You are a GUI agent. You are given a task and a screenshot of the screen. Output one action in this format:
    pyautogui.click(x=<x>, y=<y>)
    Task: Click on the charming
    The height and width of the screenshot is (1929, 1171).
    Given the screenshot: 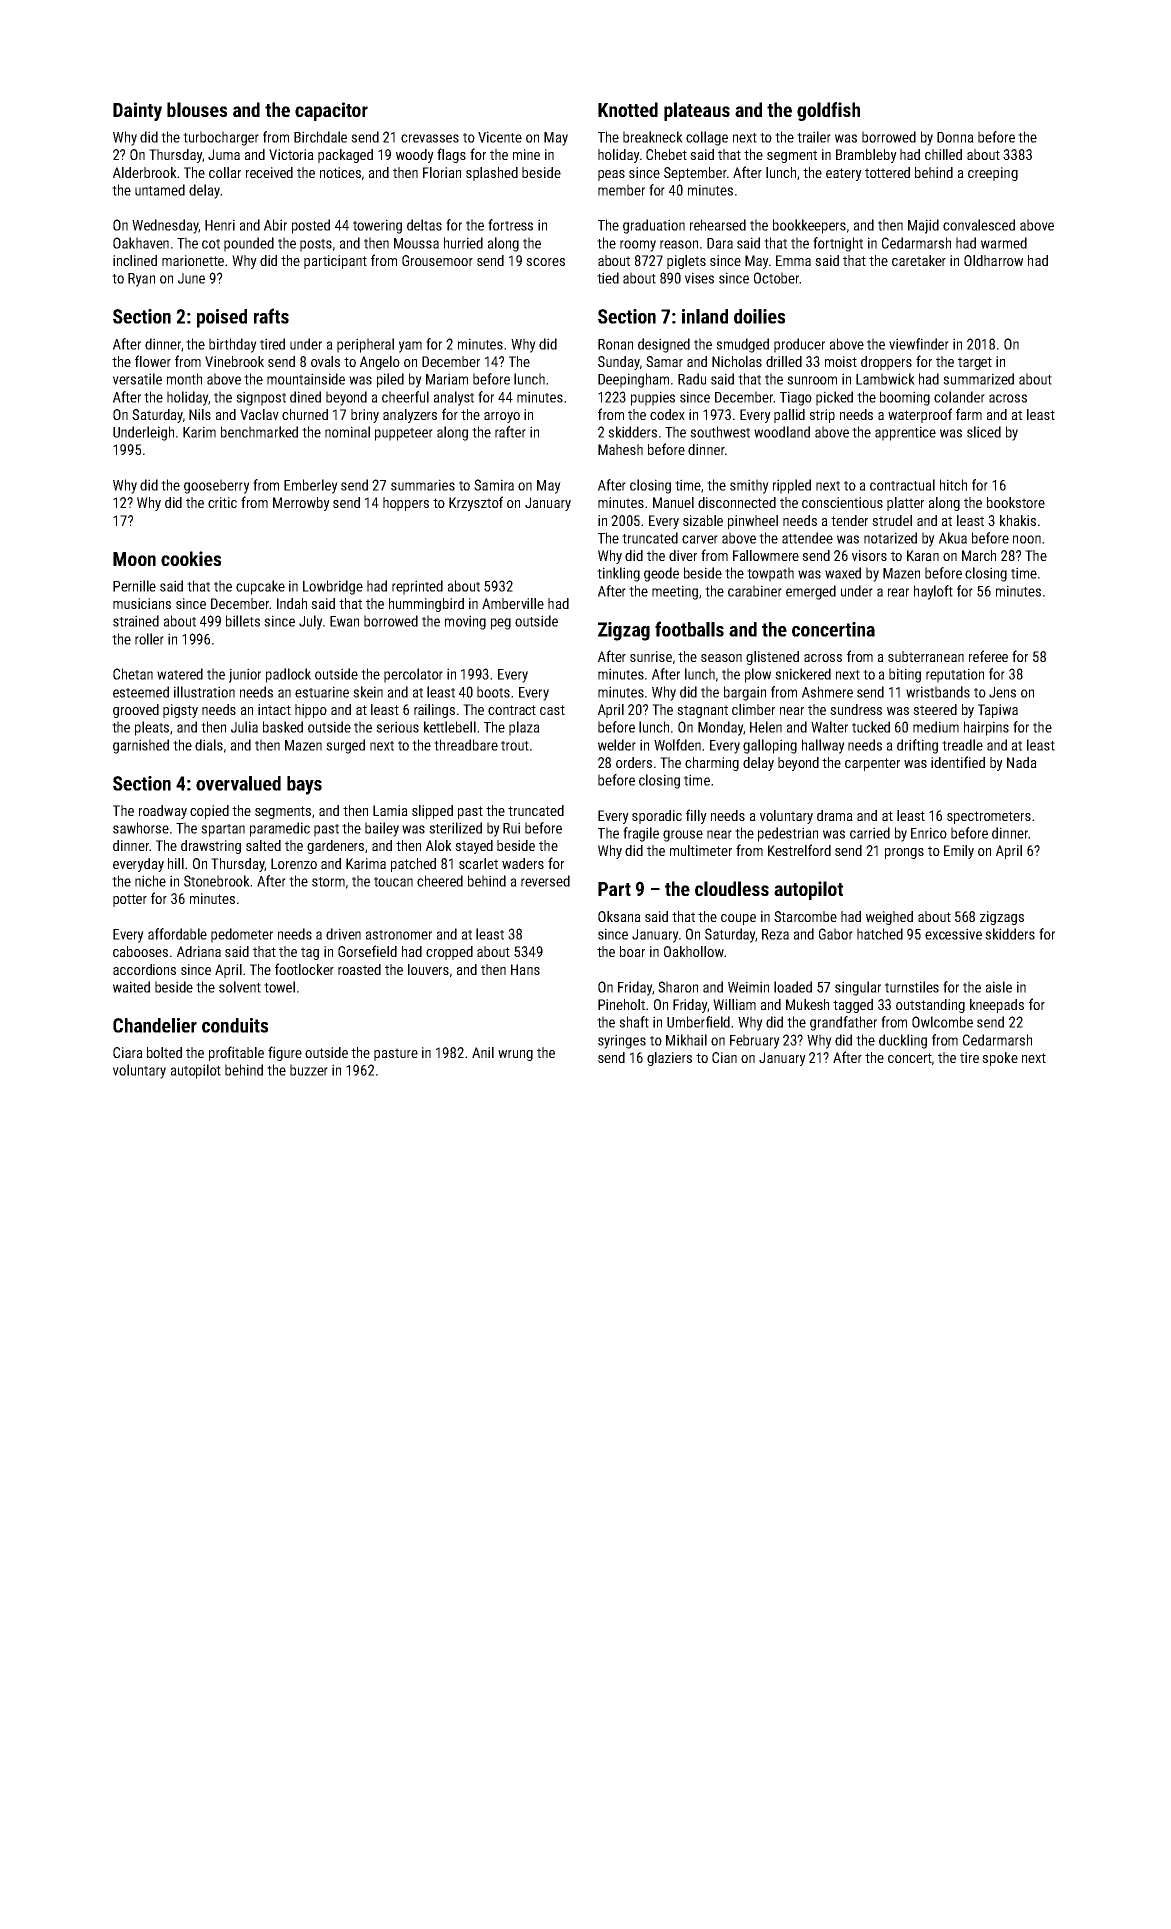 What is the action you would take?
    pyautogui.click(x=712, y=764)
